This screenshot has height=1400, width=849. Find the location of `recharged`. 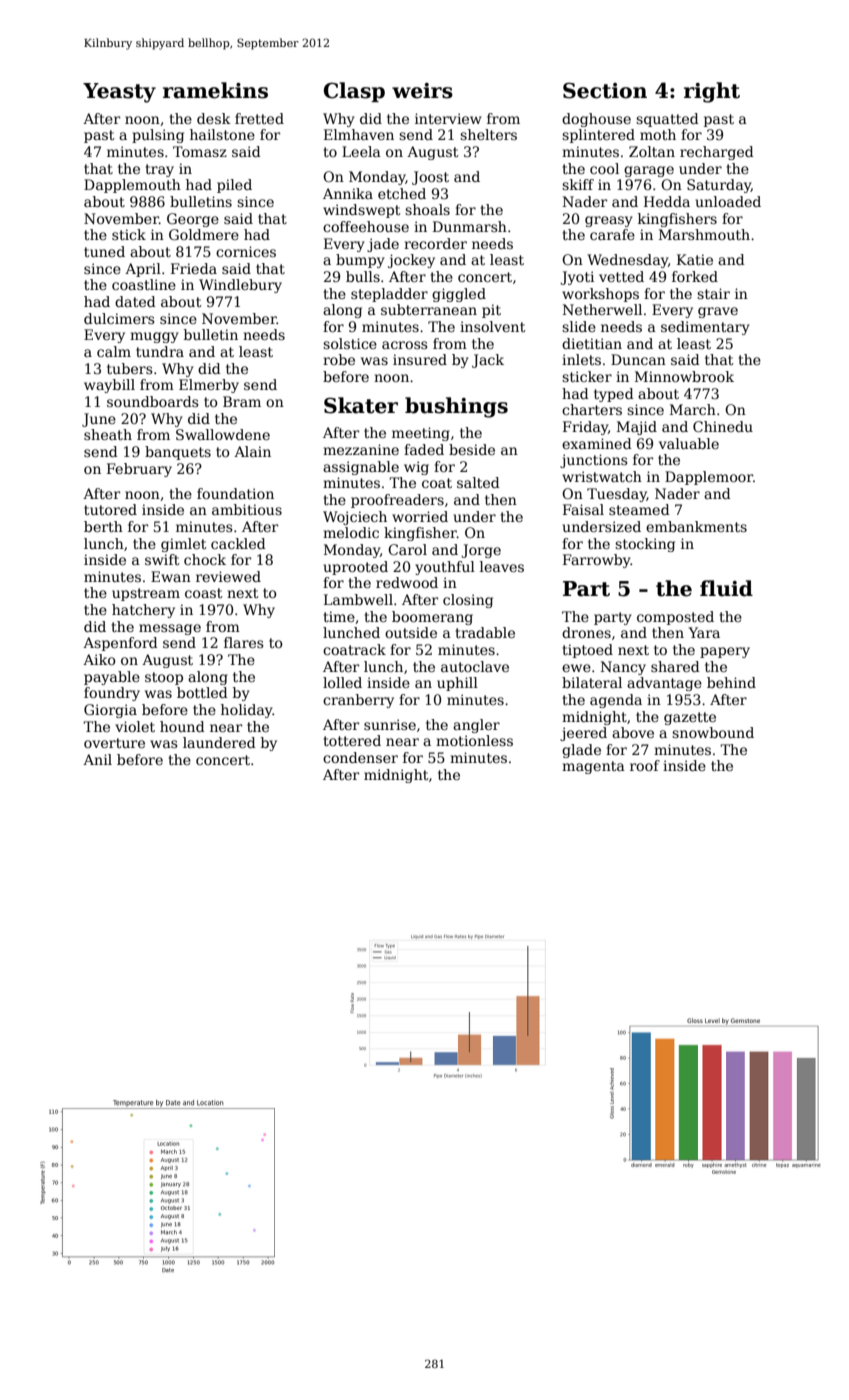

recharged is located at coordinates (717, 153).
